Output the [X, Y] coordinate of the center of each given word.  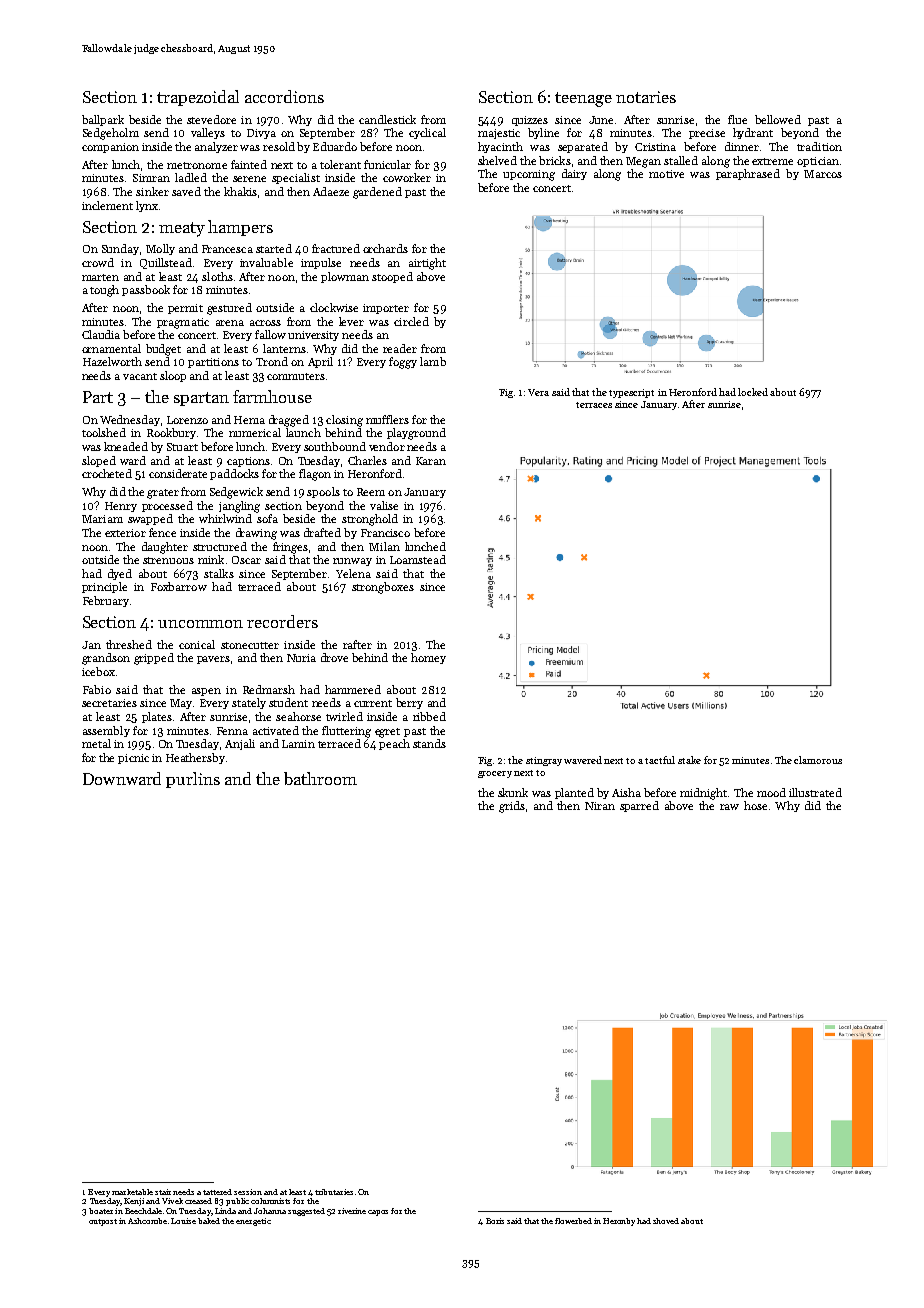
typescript [631, 393]
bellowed [778, 119]
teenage [583, 99]
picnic [133, 759]
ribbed [429, 716]
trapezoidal [198, 98]
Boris [495, 1221]
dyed [120, 574]
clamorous [818, 760]
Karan [431, 461]
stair [163, 1192]
